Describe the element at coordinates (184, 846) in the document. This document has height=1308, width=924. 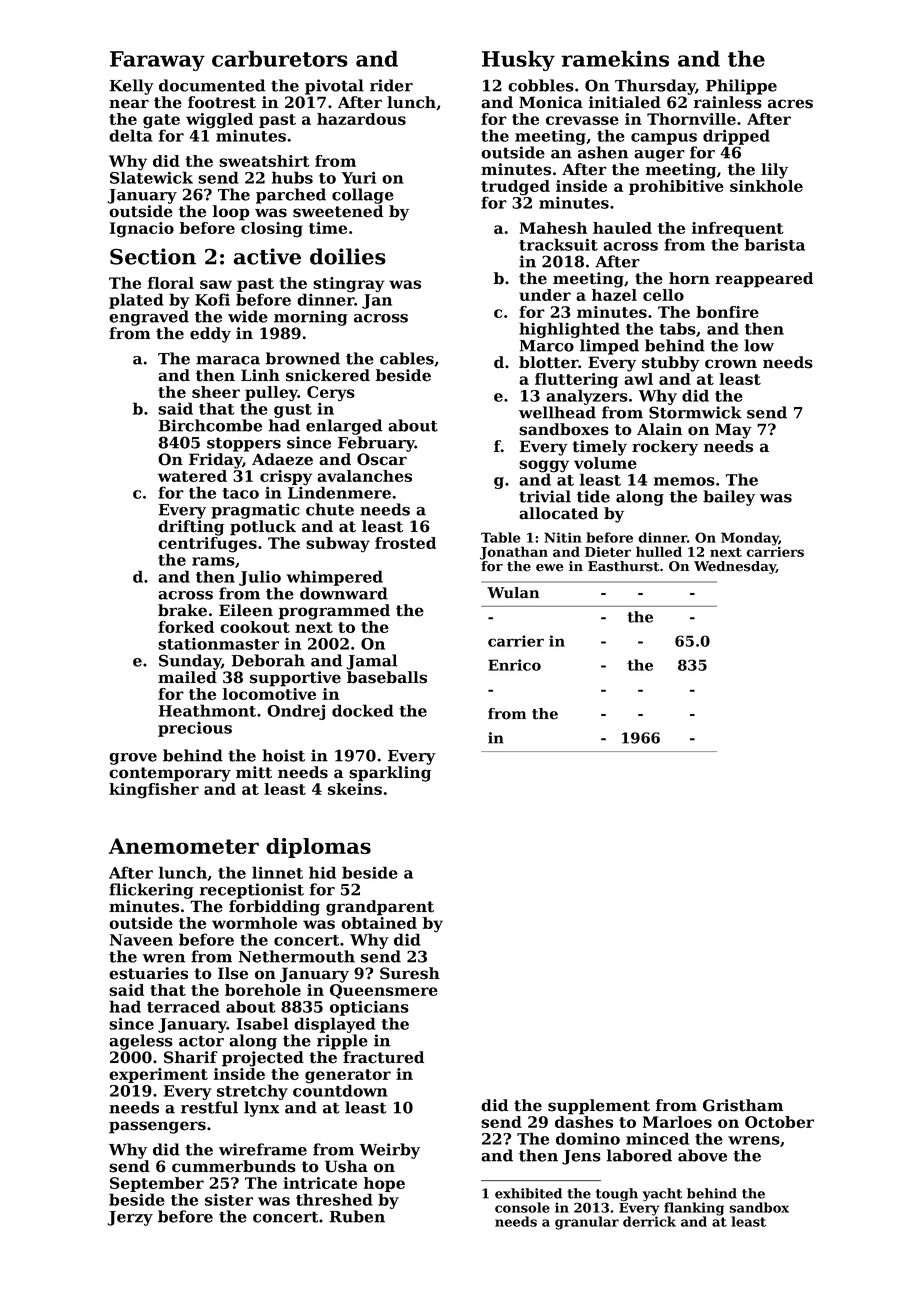
I see `Anemometer` at that location.
